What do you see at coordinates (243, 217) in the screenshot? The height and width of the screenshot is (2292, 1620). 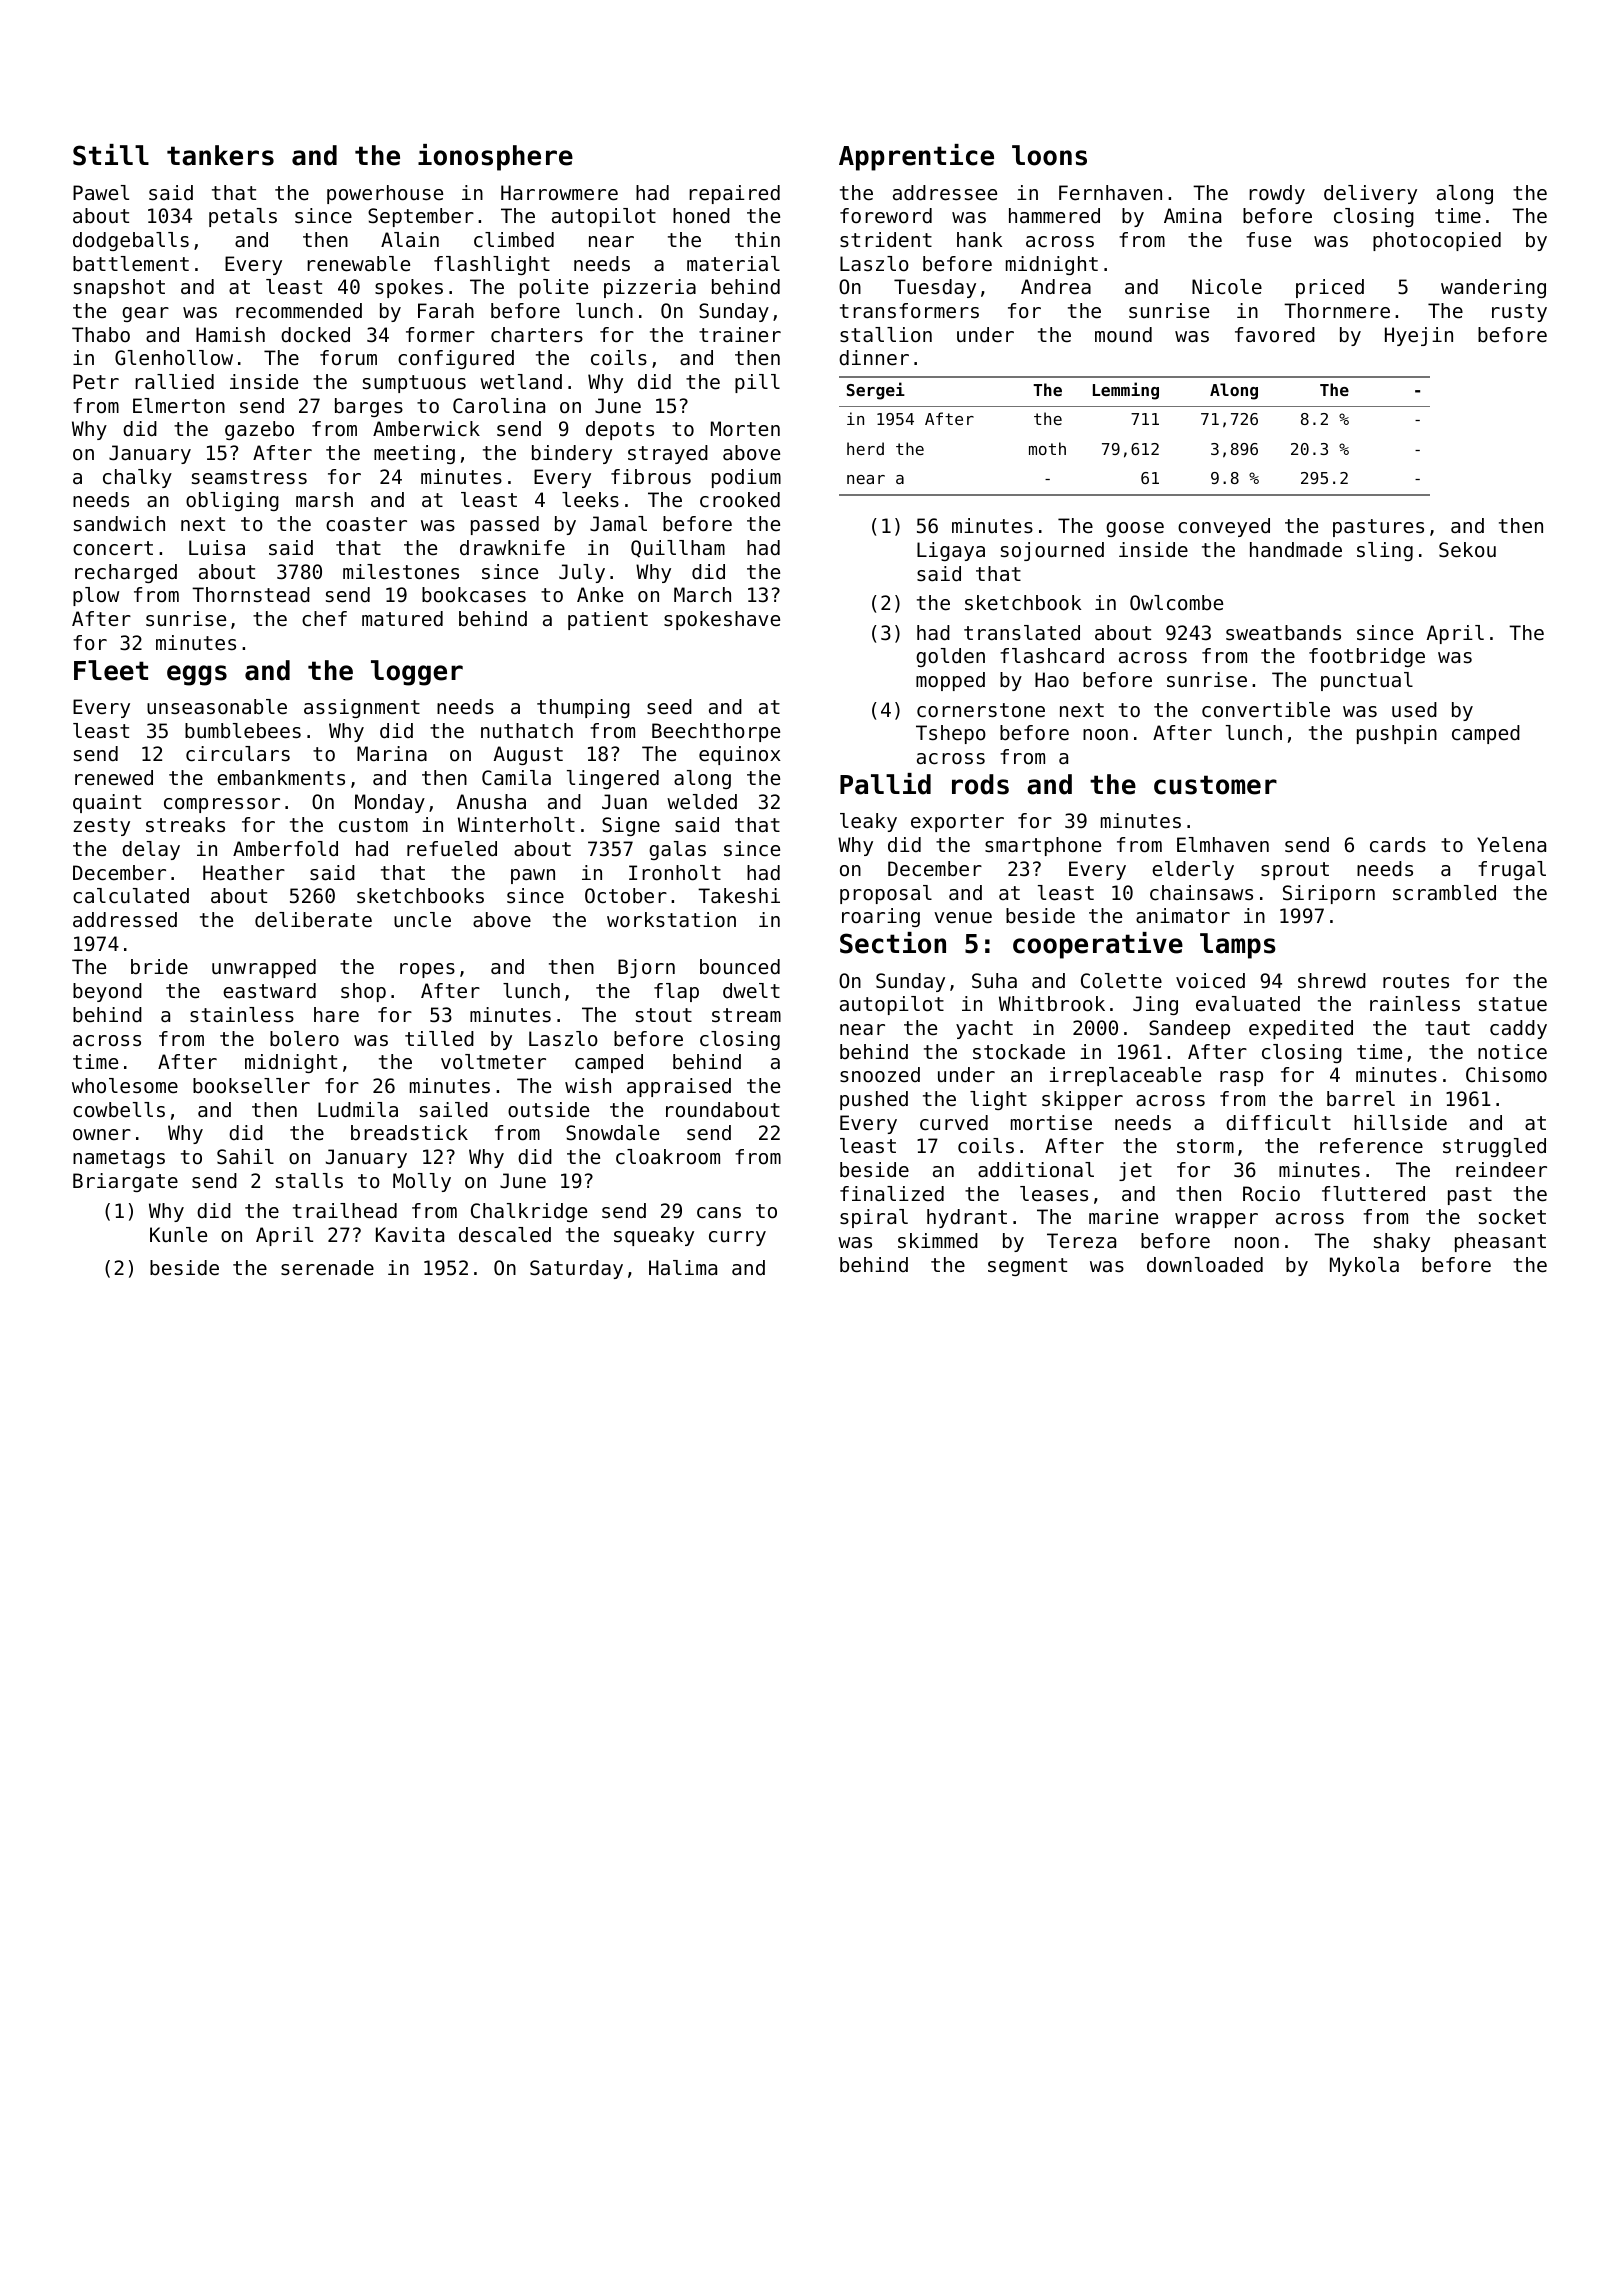 I see `petals` at bounding box center [243, 217].
